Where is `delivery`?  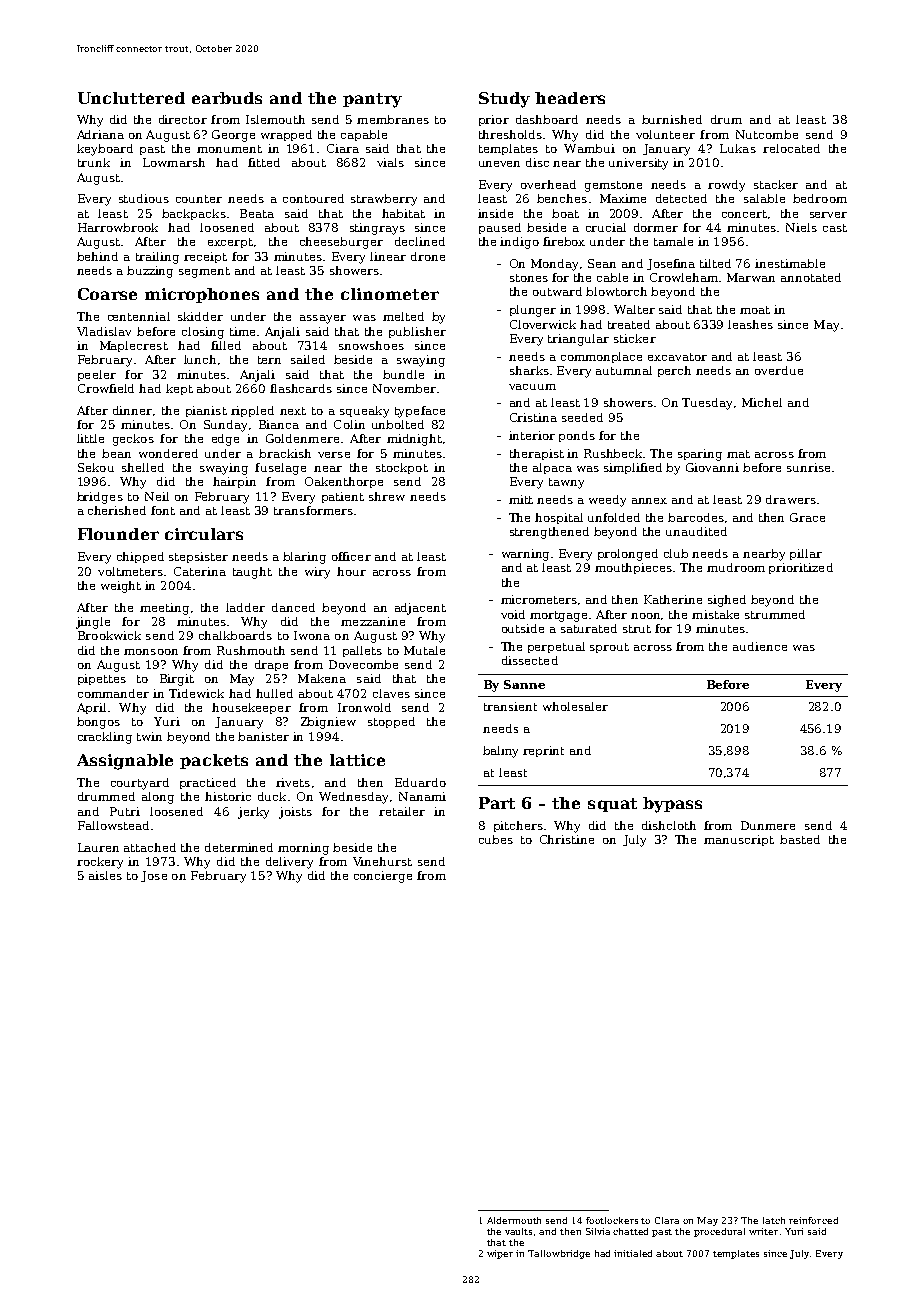
delivery is located at coordinates (289, 863).
